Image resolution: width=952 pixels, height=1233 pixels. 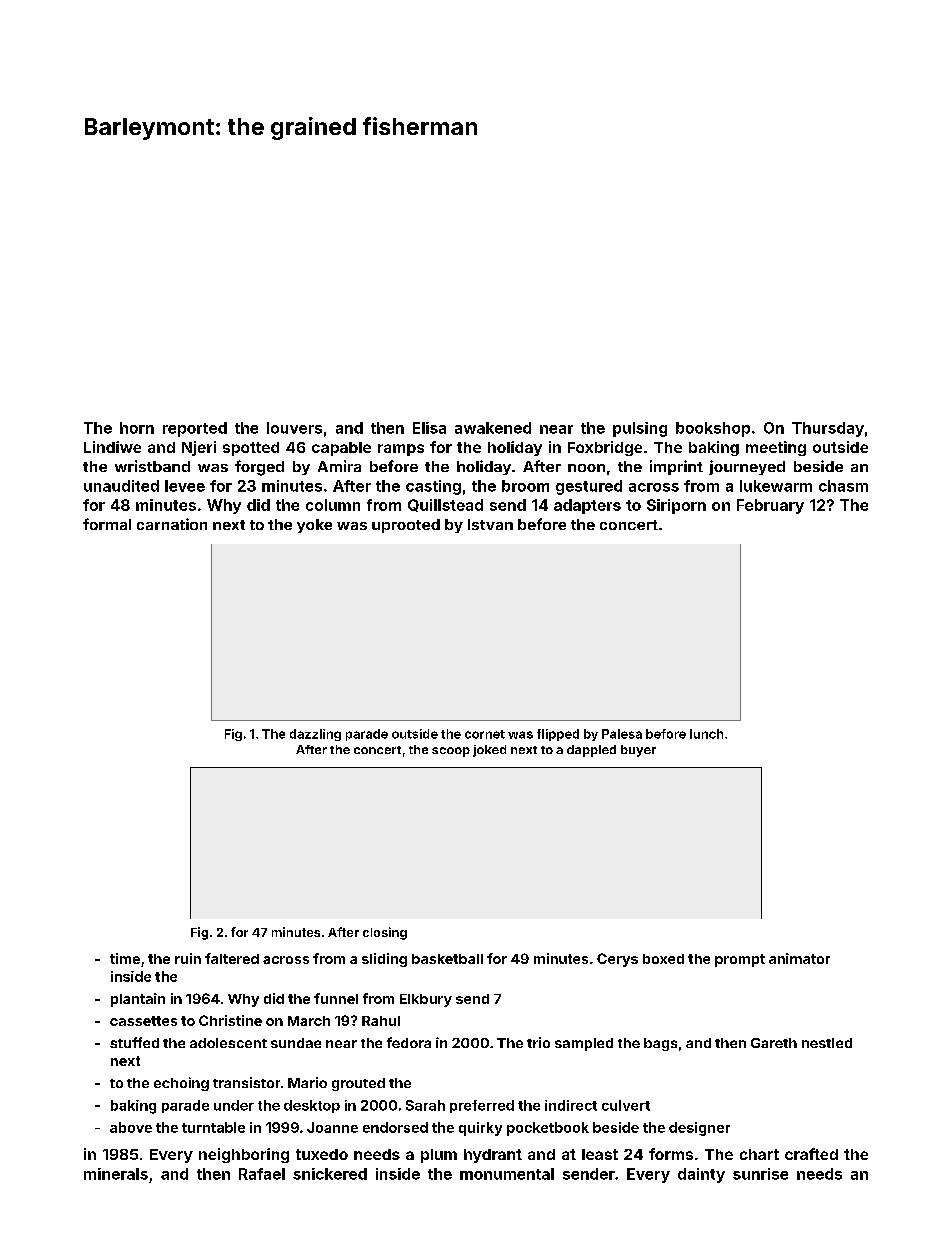 I want to click on above, so click(x=131, y=1127).
